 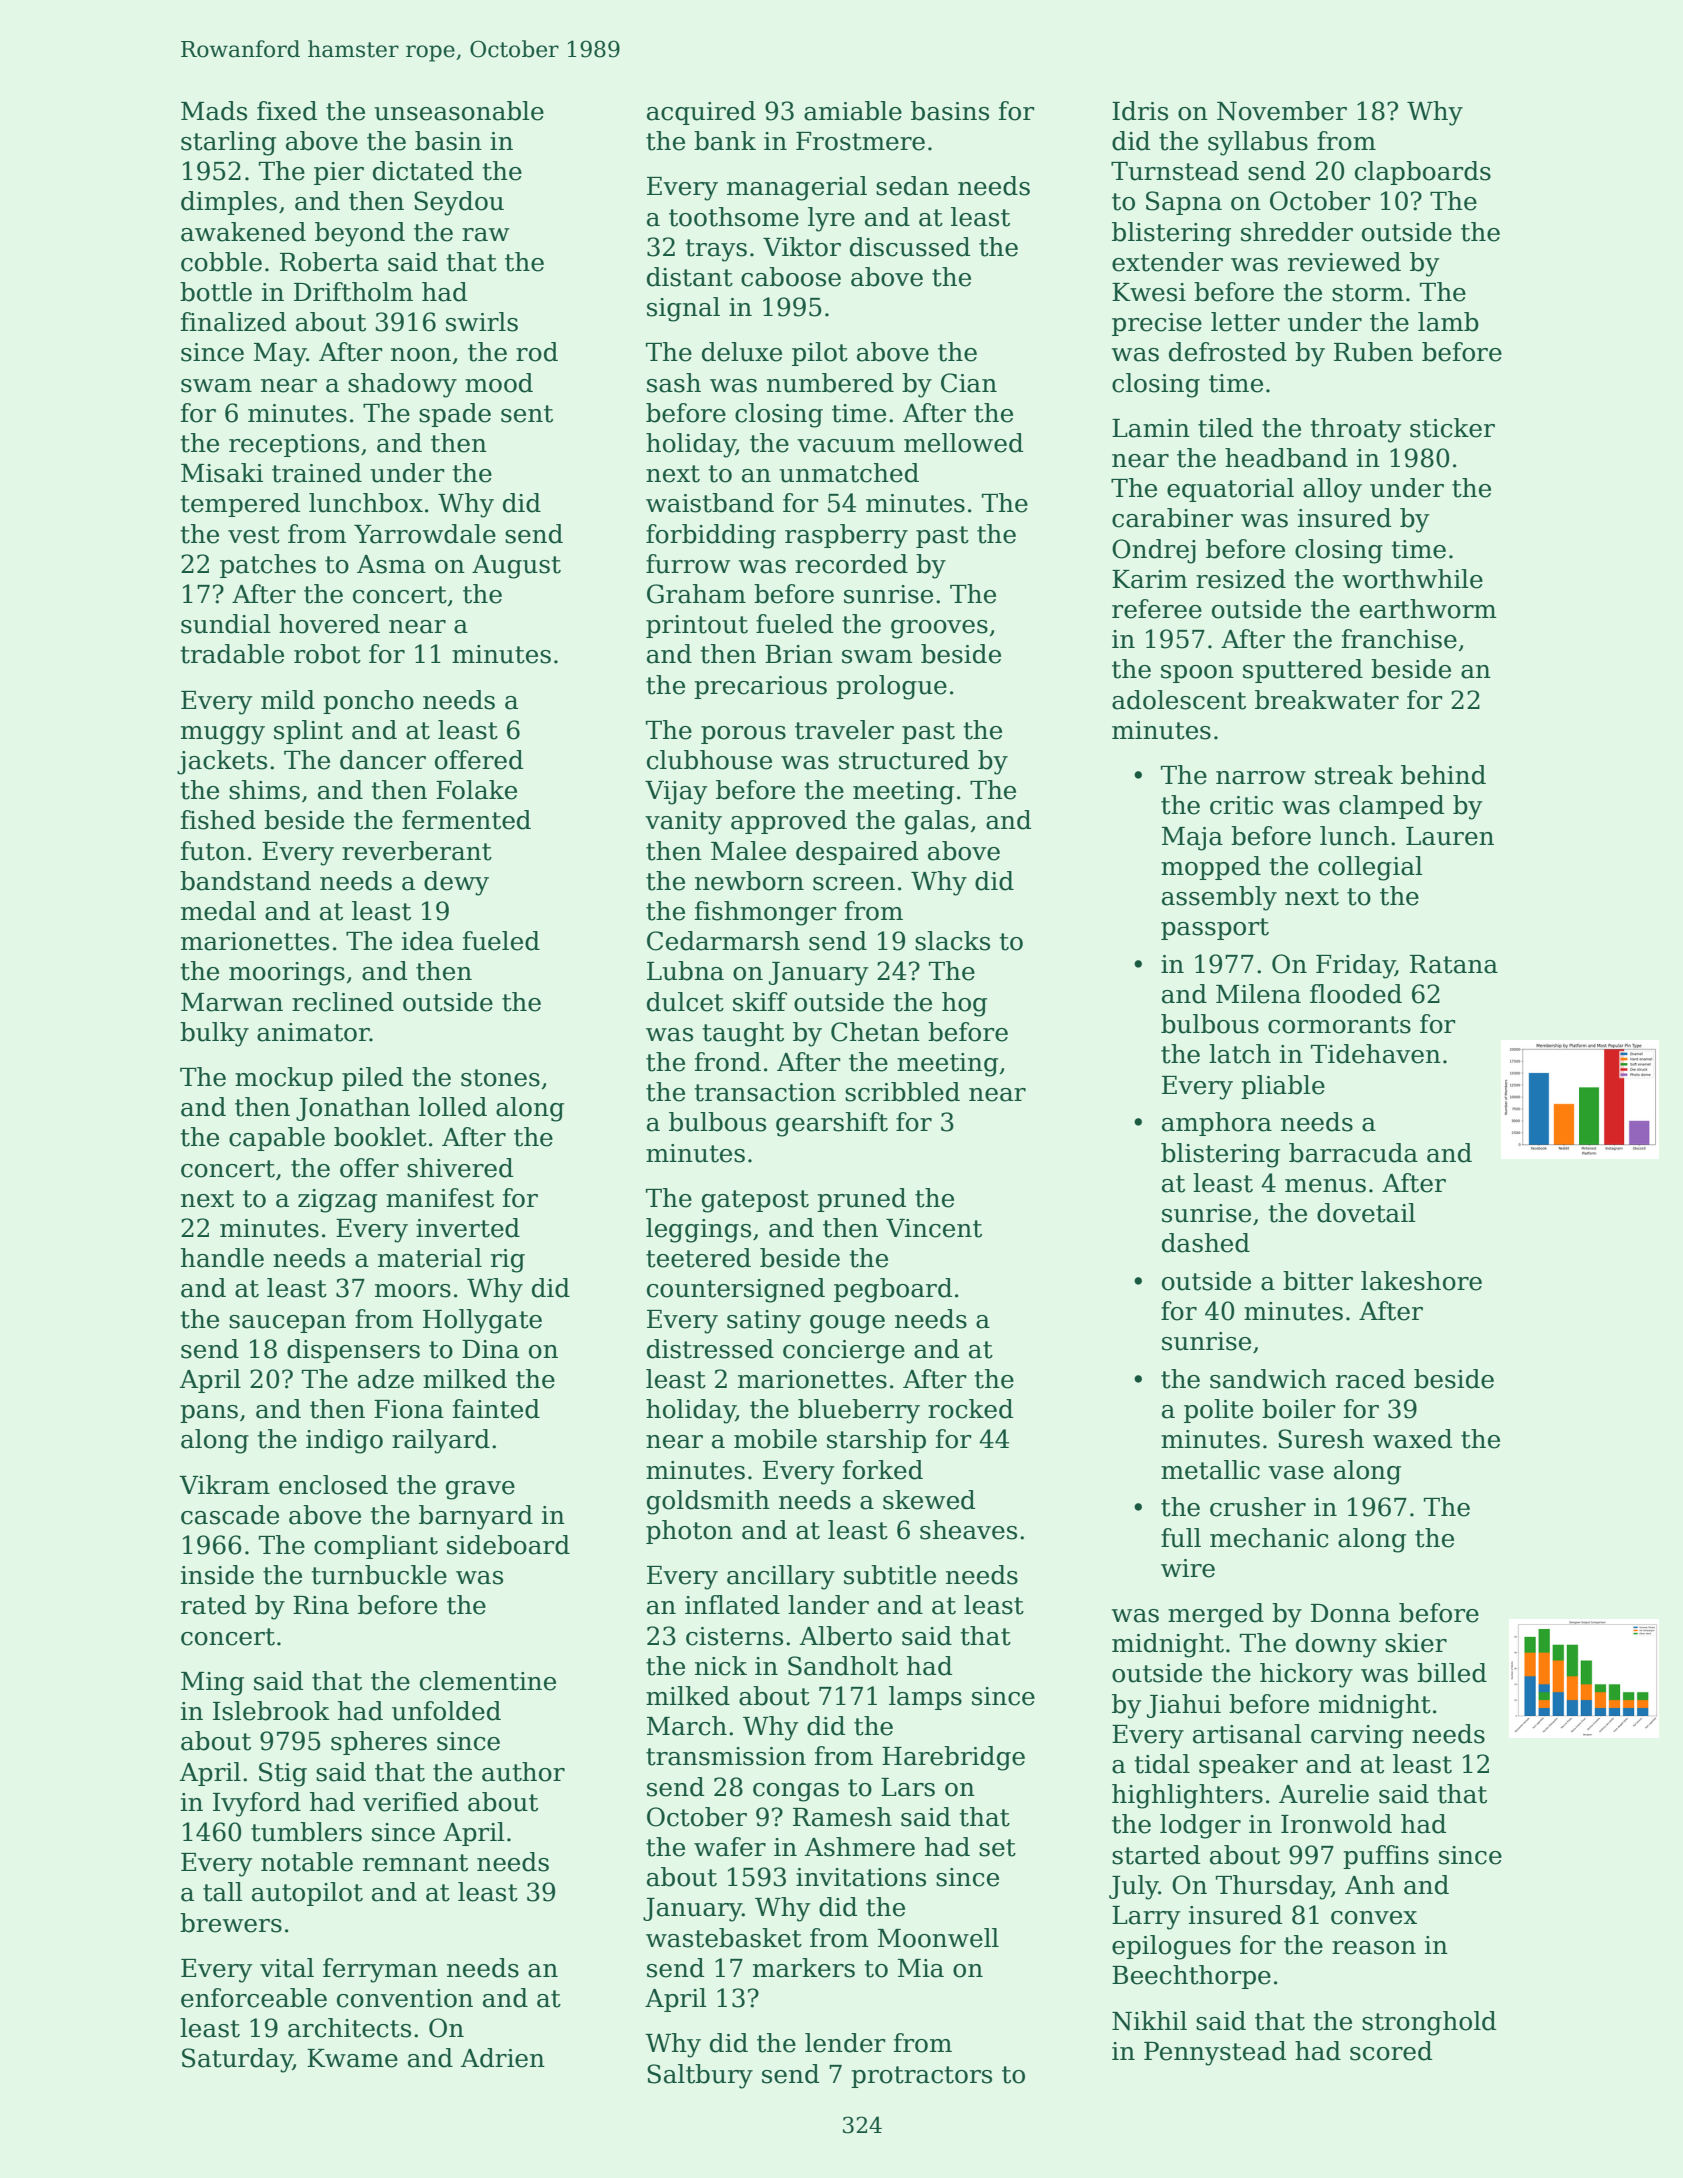 I want to click on Kwame, so click(x=352, y=2058).
